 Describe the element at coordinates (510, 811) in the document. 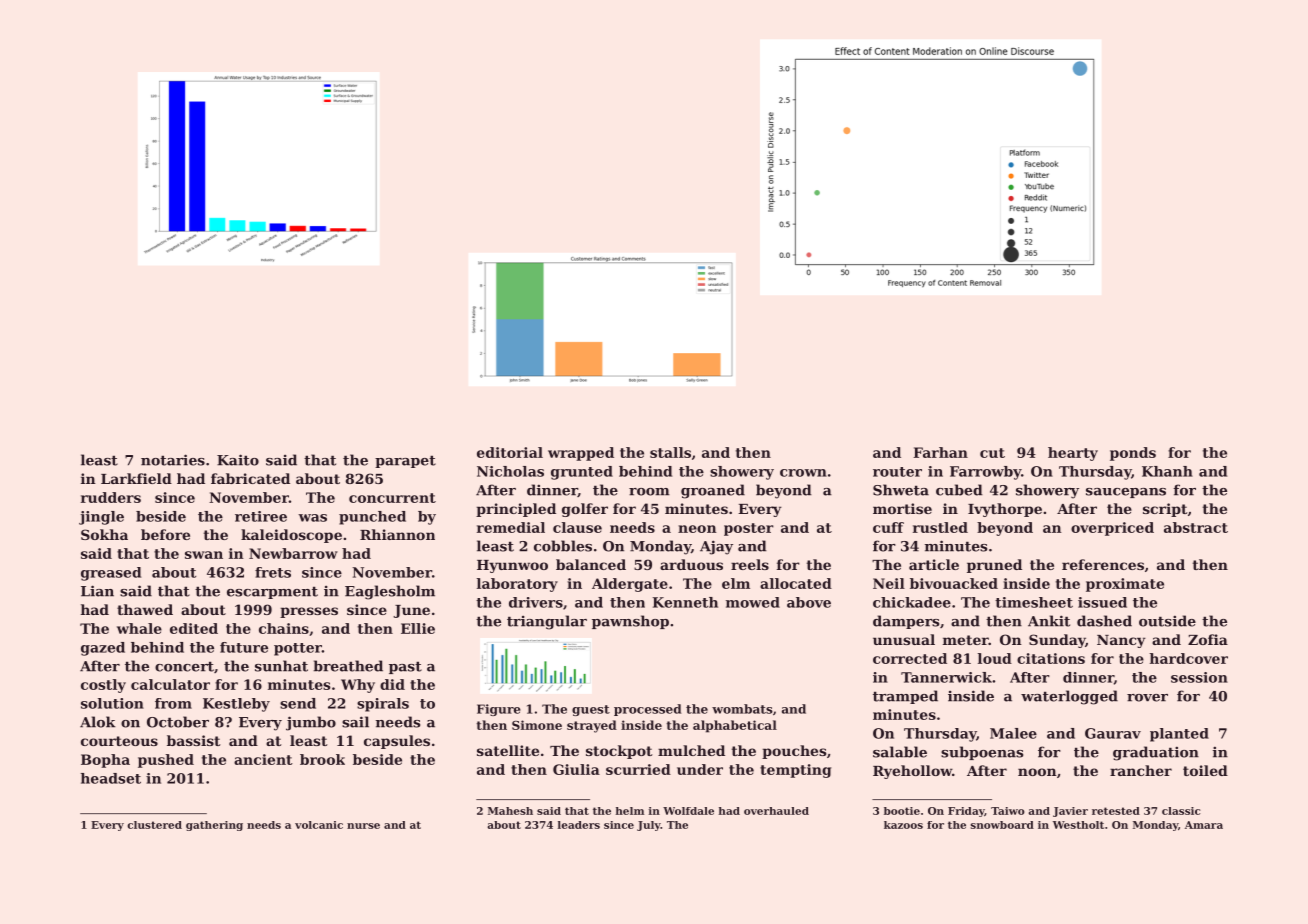

I see `Mahesh` at that location.
